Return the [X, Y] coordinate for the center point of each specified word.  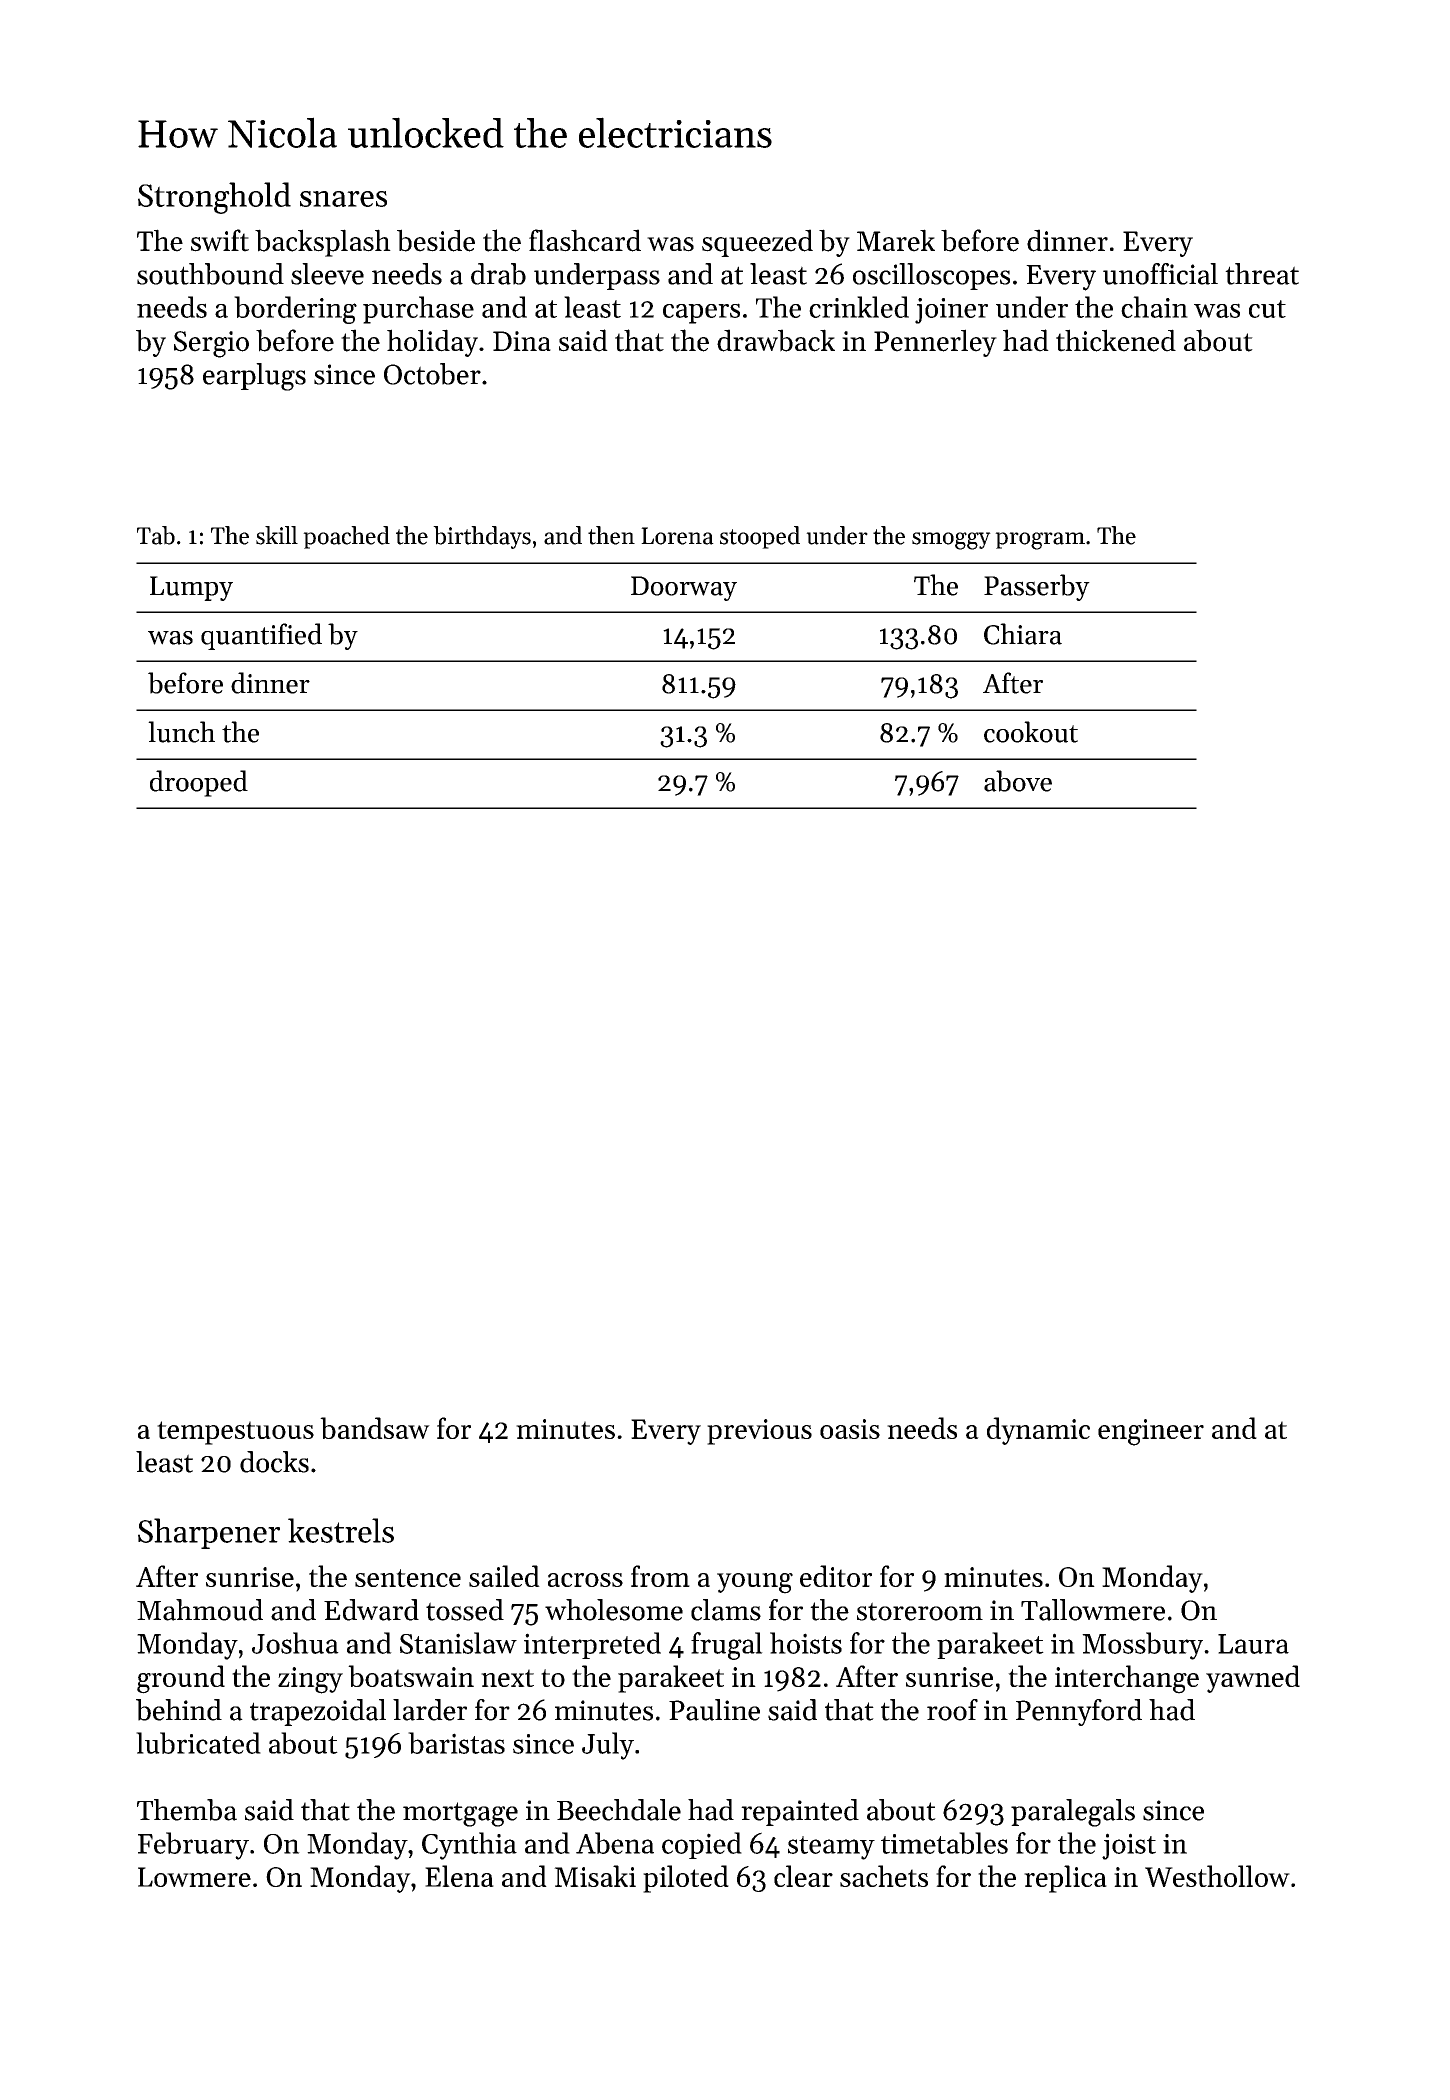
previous [759, 1432]
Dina [522, 341]
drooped [199, 783]
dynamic [1038, 1431]
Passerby [1037, 587]
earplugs [254, 377]
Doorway [684, 588]
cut [1267, 309]
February [193, 1846]
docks [274, 1462]
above [1018, 781]
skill [277, 535]
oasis [850, 1429]
